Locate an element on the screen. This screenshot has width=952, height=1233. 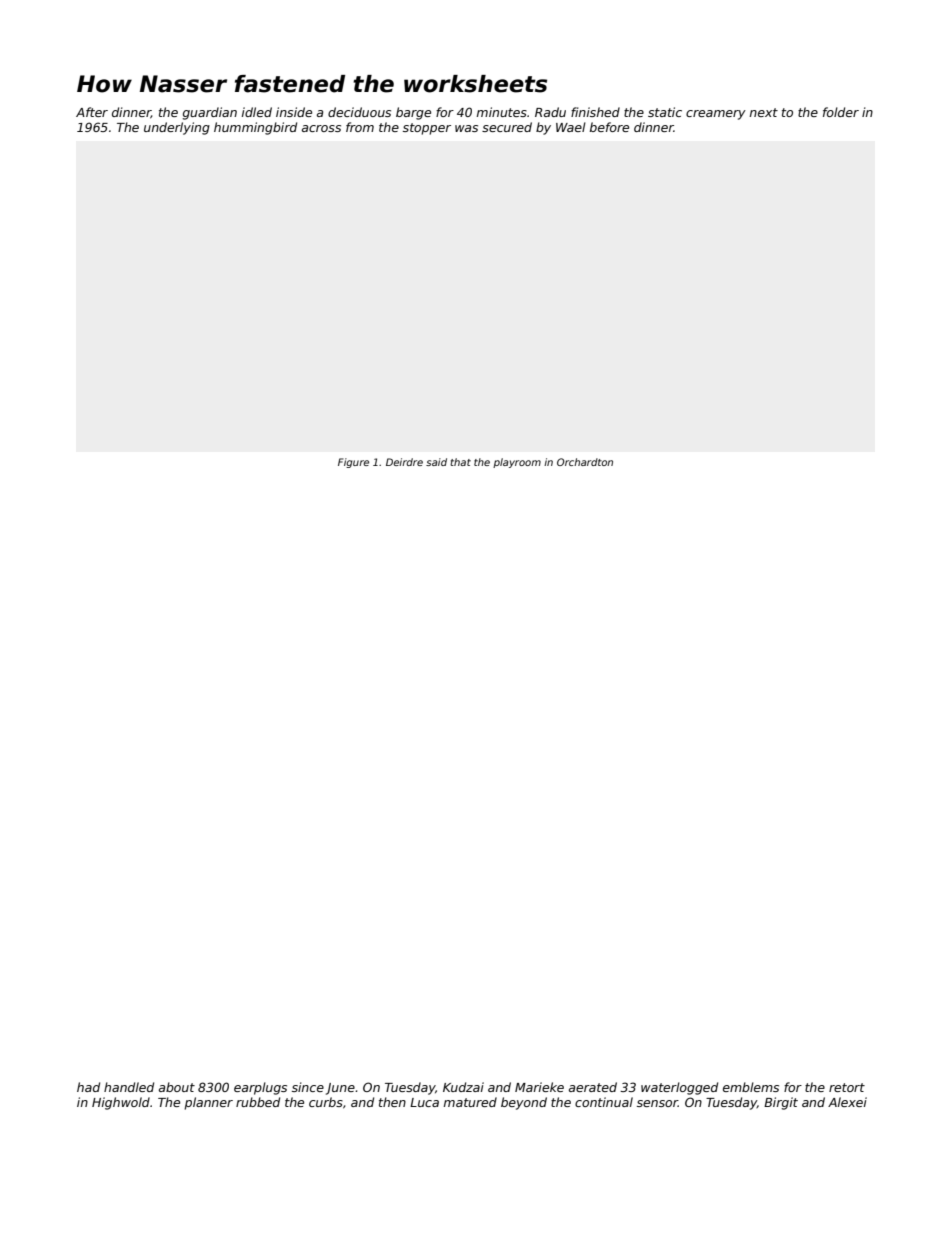
emblems is located at coordinates (751, 1087).
